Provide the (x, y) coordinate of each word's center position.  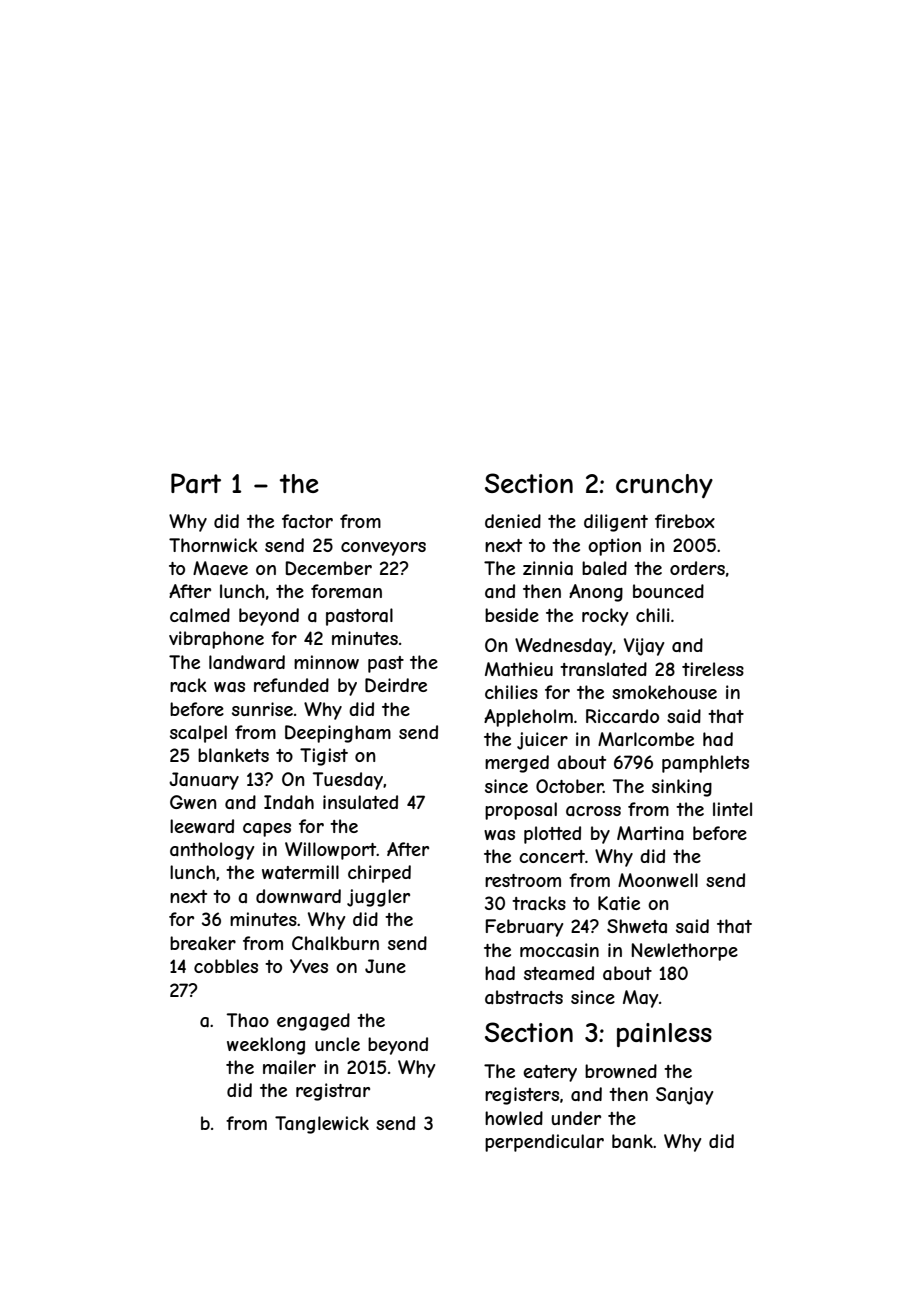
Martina (650, 833)
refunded (291, 685)
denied (513, 521)
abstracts (524, 997)
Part (196, 483)
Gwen (193, 802)
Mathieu (519, 669)
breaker (203, 943)
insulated (360, 802)
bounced (668, 591)
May (640, 999)
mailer (289, 1067)
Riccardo (622, 716)
